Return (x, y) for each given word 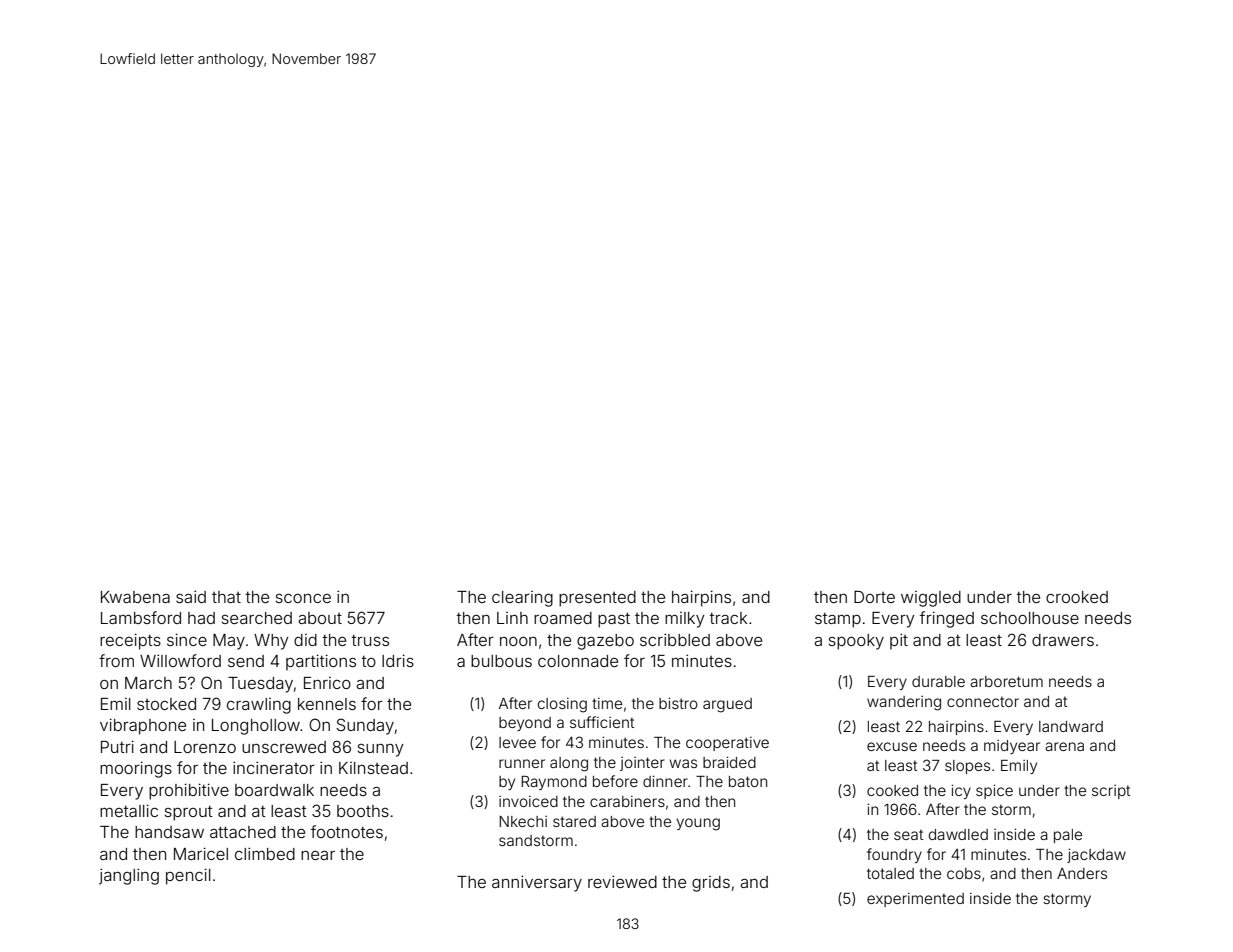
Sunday (365, 726)
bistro (678, 703)
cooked (892, 790)
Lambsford (141, 617)
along (569, 764)
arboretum (1006, 681)
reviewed (622, 881)
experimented (915, 900)
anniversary (537, 883)
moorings (136, 769)
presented (597, 599)
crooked (1077, 597)
